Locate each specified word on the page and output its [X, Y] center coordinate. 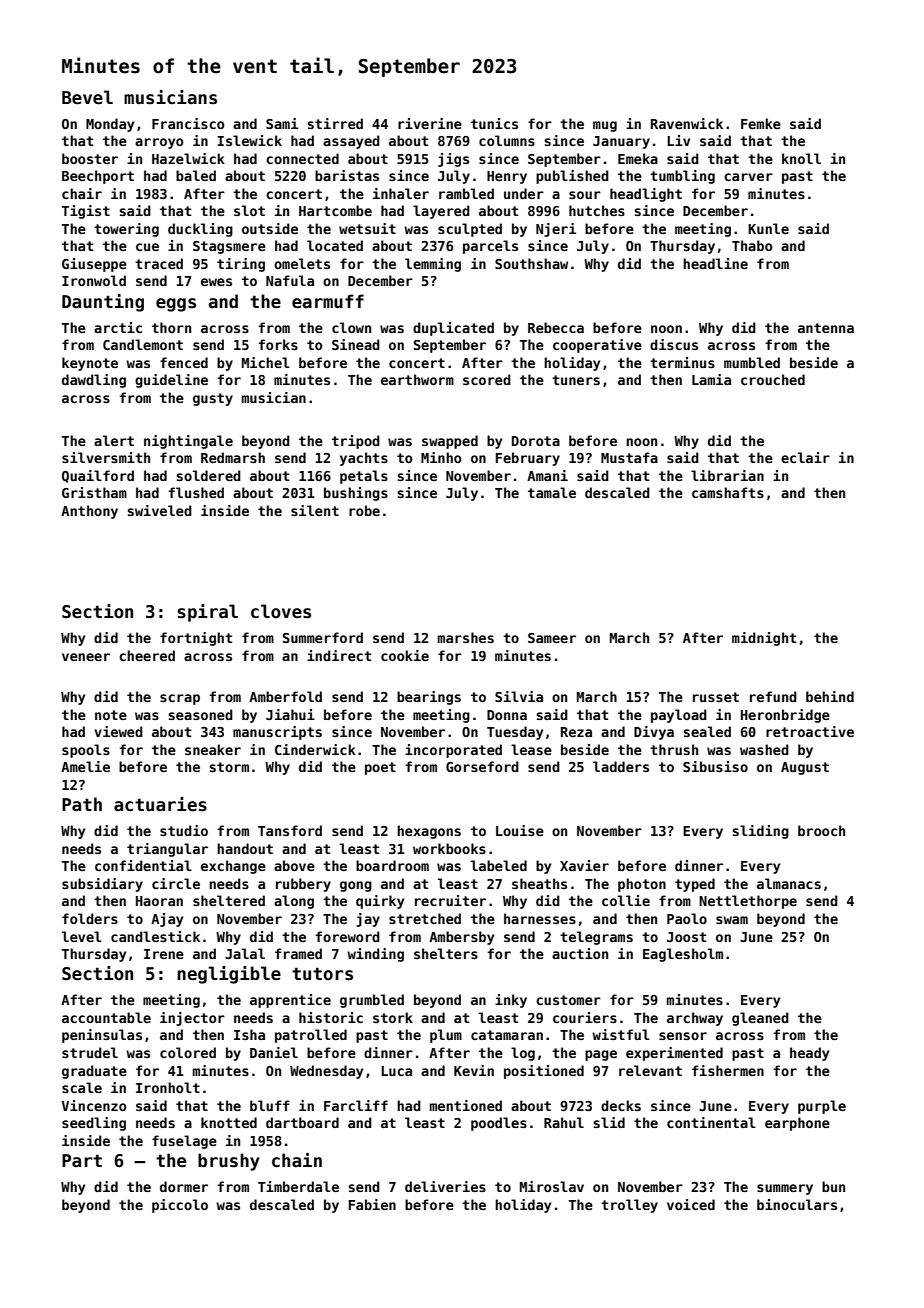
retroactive [810, 731]
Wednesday [326, 1072]
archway [695, 1019]
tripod [356, 442]
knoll [801, 158]
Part [82, 1161]
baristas [347, 175]
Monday [110, 125]
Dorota [536, 441]
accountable [106, 1017]
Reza [576, 732]
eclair [805, 457]
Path [82, 804]
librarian [727, 475]
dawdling [94, 381]
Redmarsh [233, 457]
